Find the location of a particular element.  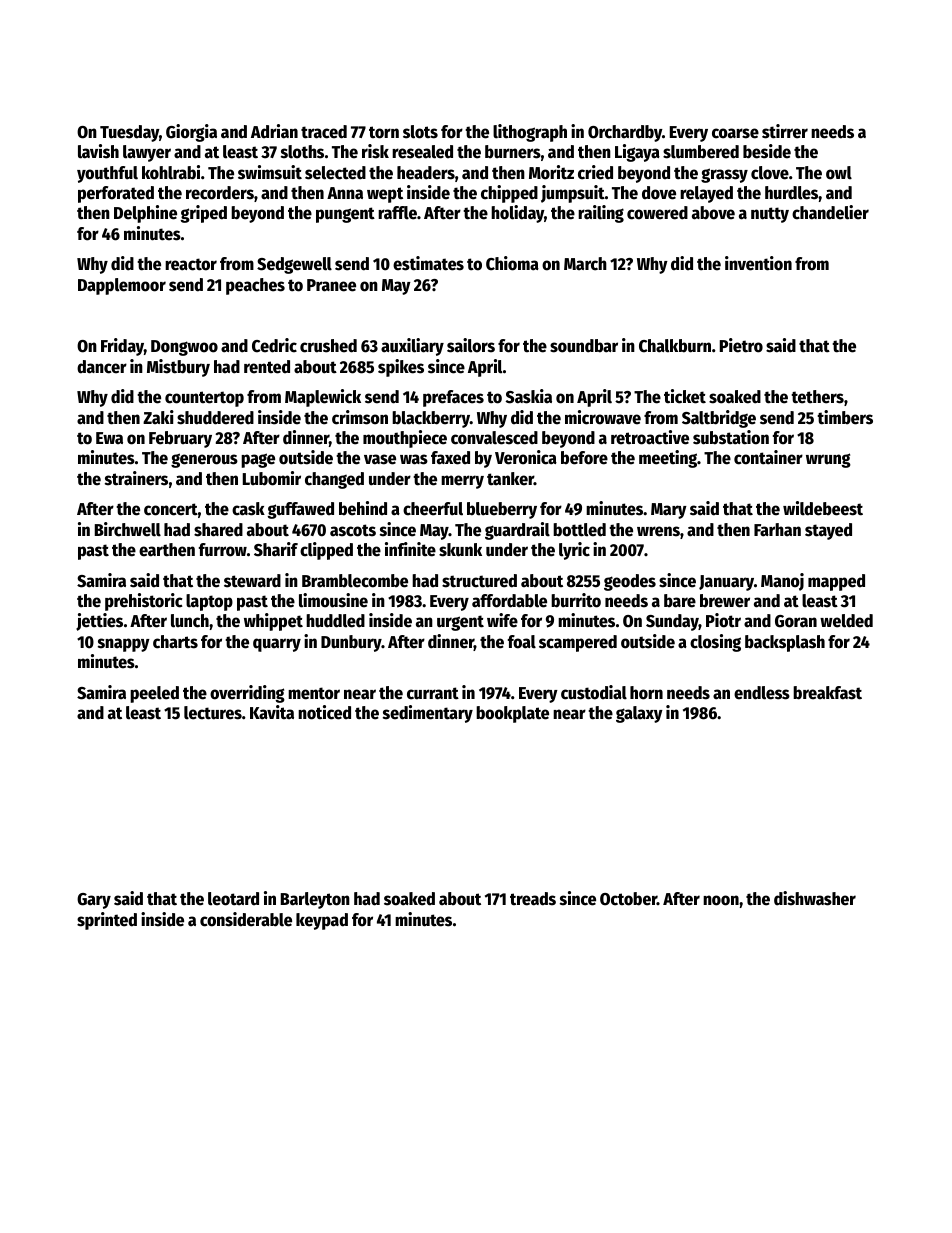

crushed is located at coordinates (328, 346).
